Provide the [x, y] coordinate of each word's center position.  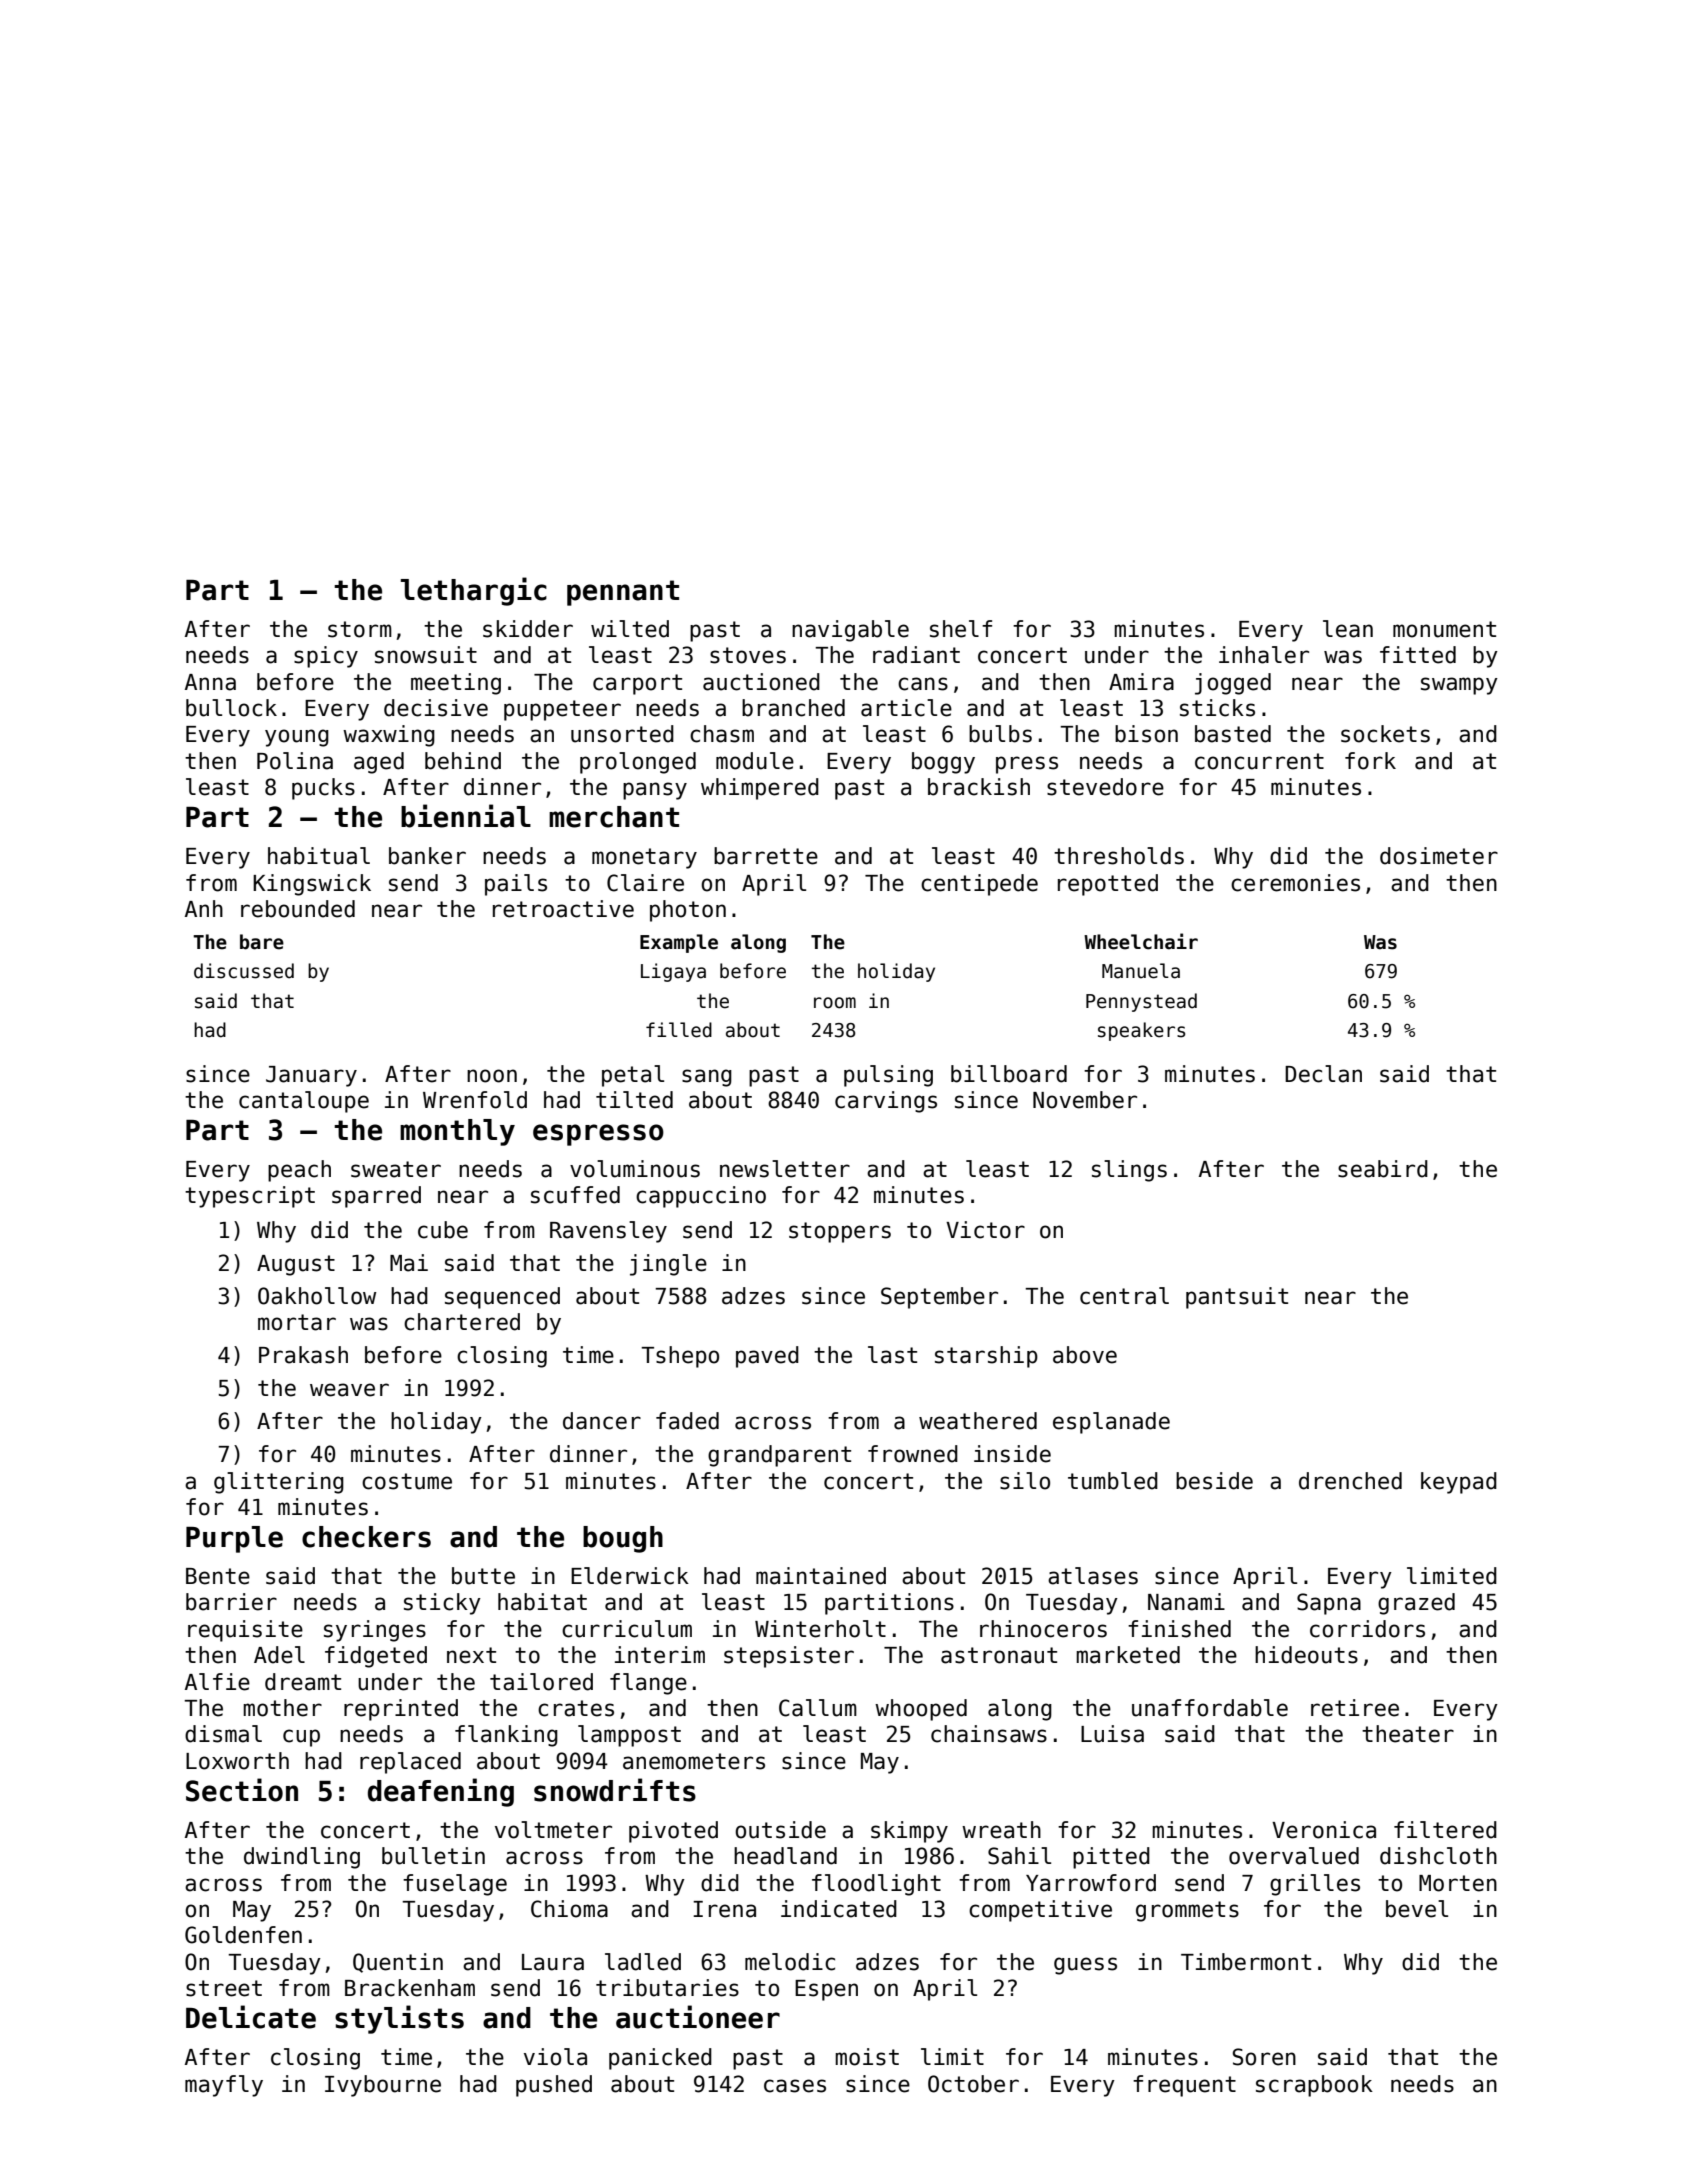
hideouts [1306, 1655]
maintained [821, 1576]
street [224, 1988]
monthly [457, 1132]
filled [679, 1030]
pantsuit [1237, 1298]
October [973, 2084]
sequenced [502, 1298]
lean [1348, 629]
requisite [245, 1631]
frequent [1184, 2086]
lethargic [474, 591]
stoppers [840, 1232]
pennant [623, 593]
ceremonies [1295, 883]
